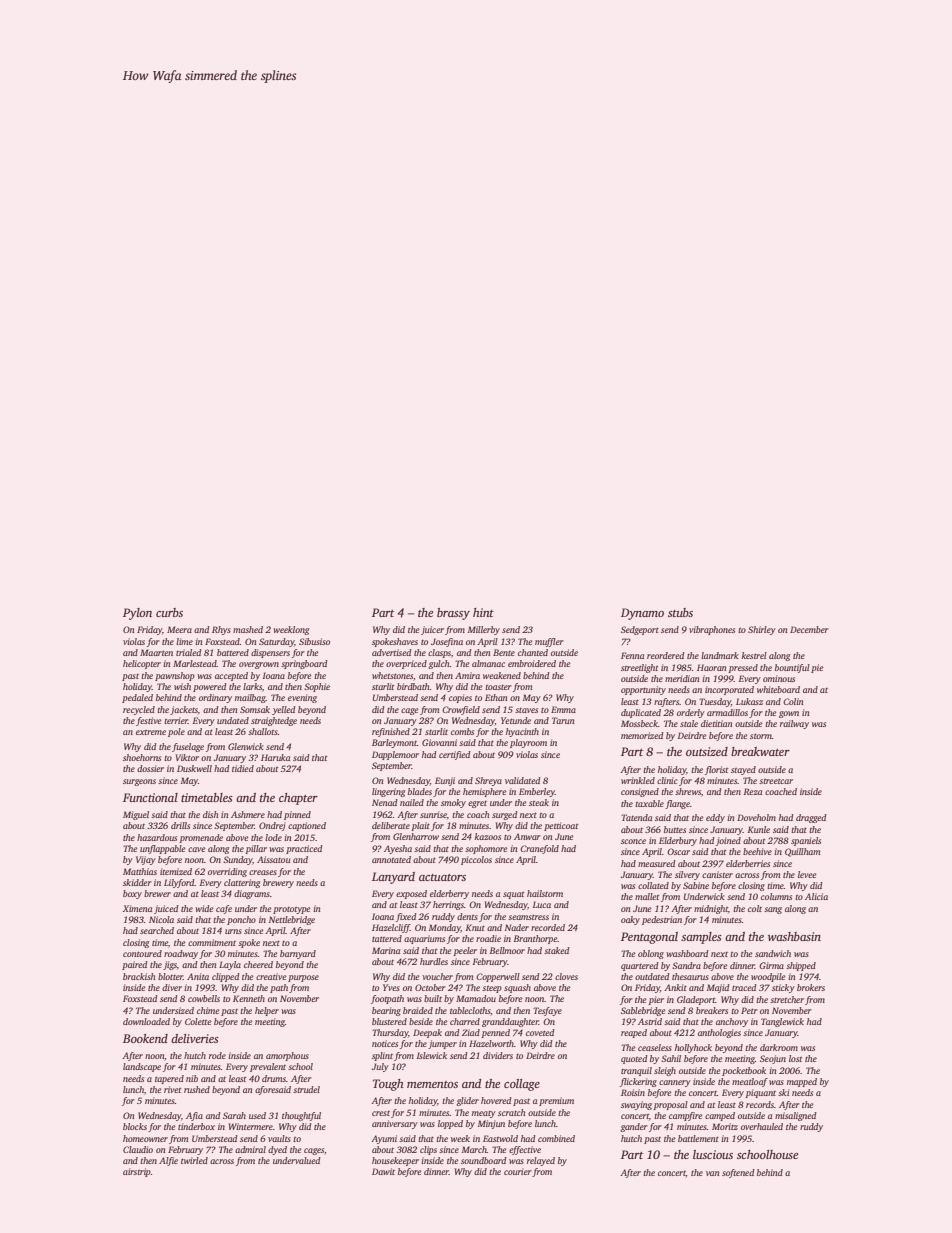 Image resolution: width=952 pixels, height=1233 pixels. I want to click on relayed, so click(541, 1161).
